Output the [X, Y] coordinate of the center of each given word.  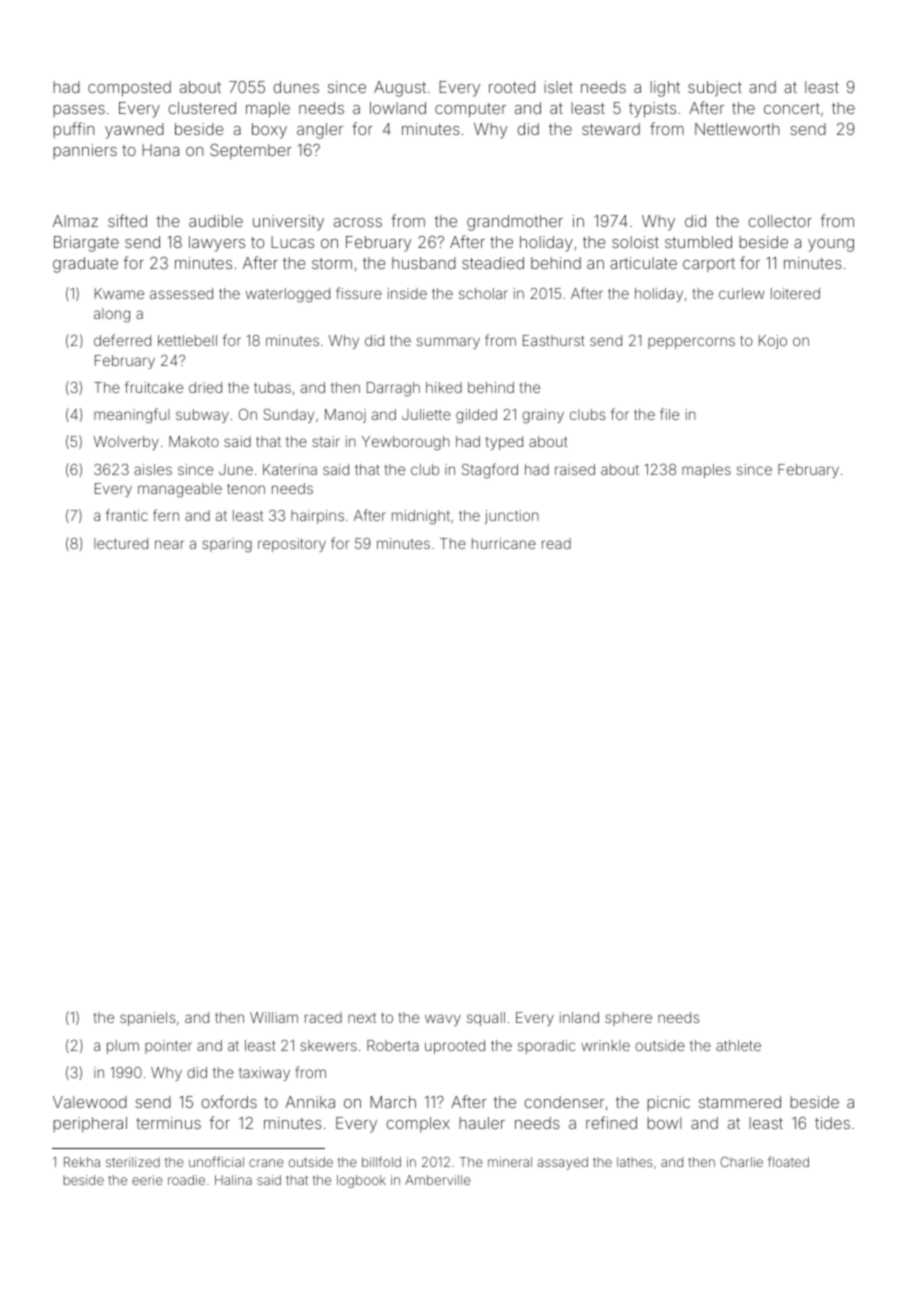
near [169, 544]
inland [579, 1017]
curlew [742, 293]
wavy [443, 1020]
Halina [233, 1180]
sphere [628, 1019]
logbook [361, 1181]
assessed [181, 293]
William [274, 1017]
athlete [738, 1045]
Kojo [773, 342]
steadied [493, 263]
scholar [483, 293]
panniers [85, 151]
